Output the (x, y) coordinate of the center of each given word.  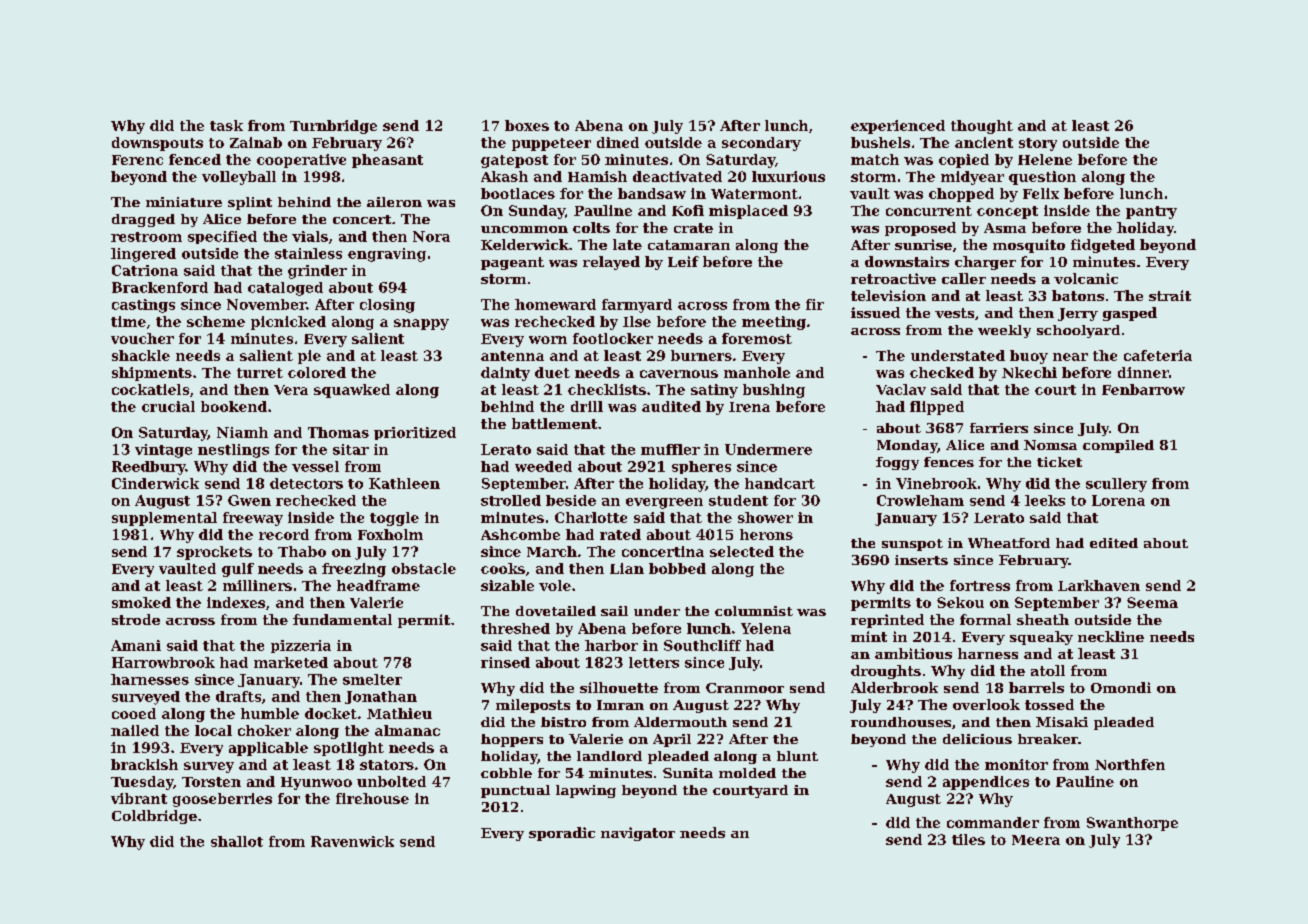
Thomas (338, 432)
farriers (999, 428)
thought (982, 127)
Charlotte (591, 517)
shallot (237, 841)
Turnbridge (333, 127)
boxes (527, 125)
